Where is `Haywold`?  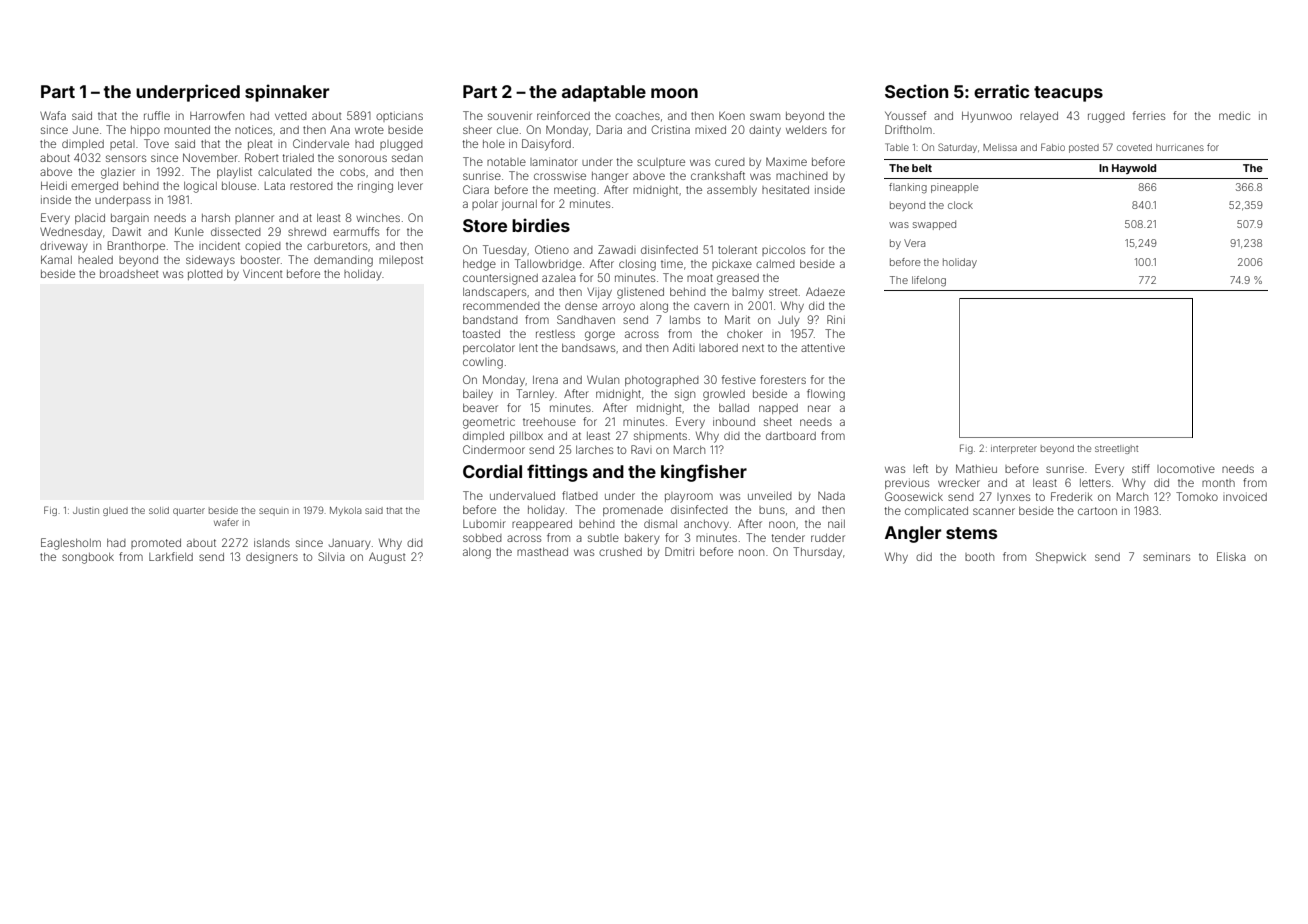
Haywold is located at coordinates (1134, 169).
